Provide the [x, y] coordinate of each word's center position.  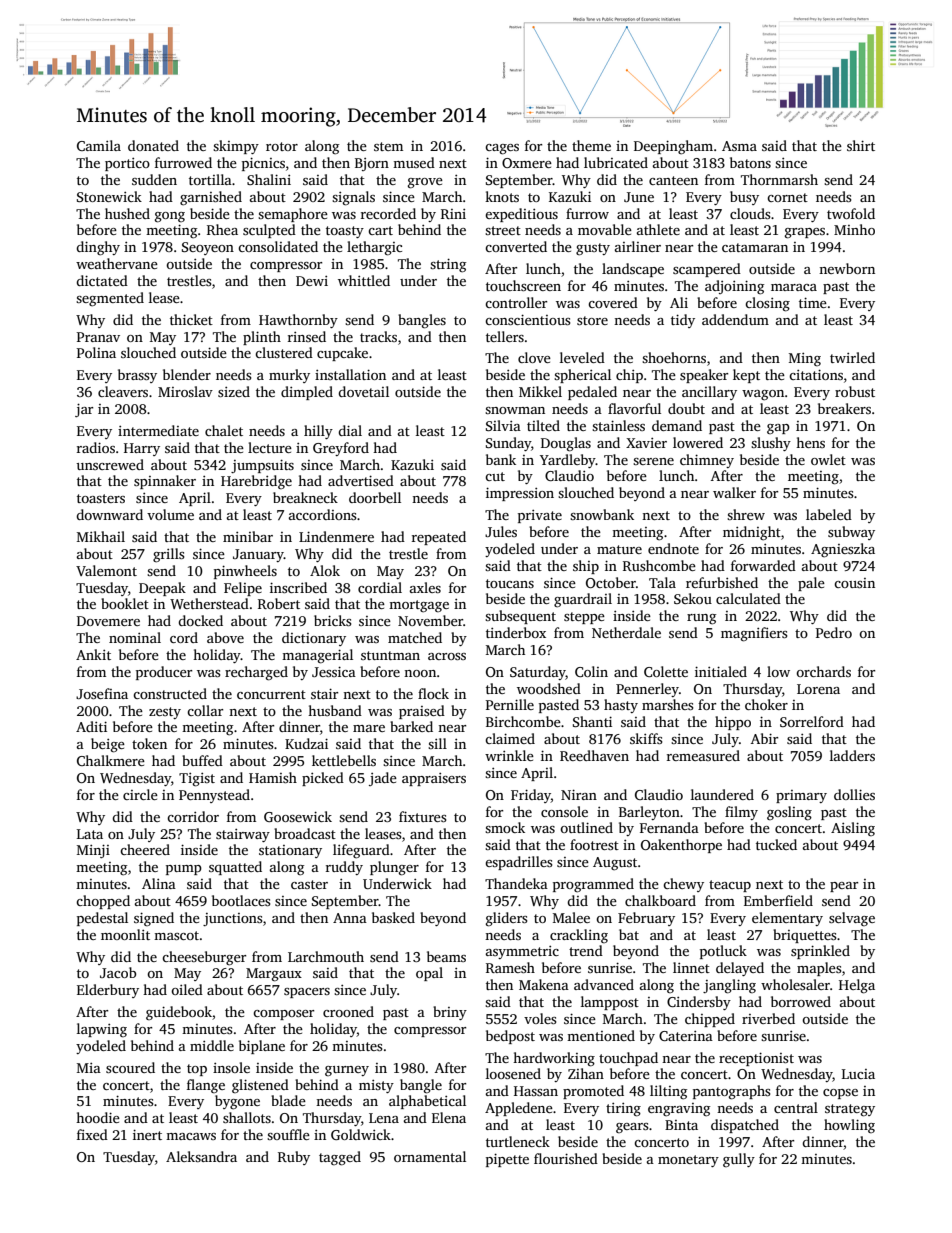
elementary [787, 919]
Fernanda [669, 827]
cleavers [123, 391]
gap [778, 429]
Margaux [274, 975]
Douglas [566, 444]
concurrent [271, 694]
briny [450, 1013]
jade [383, 779]
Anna [350, 918]
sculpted [269, 231]
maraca [794, 287]
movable [605, 229]
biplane [262, 1047]
